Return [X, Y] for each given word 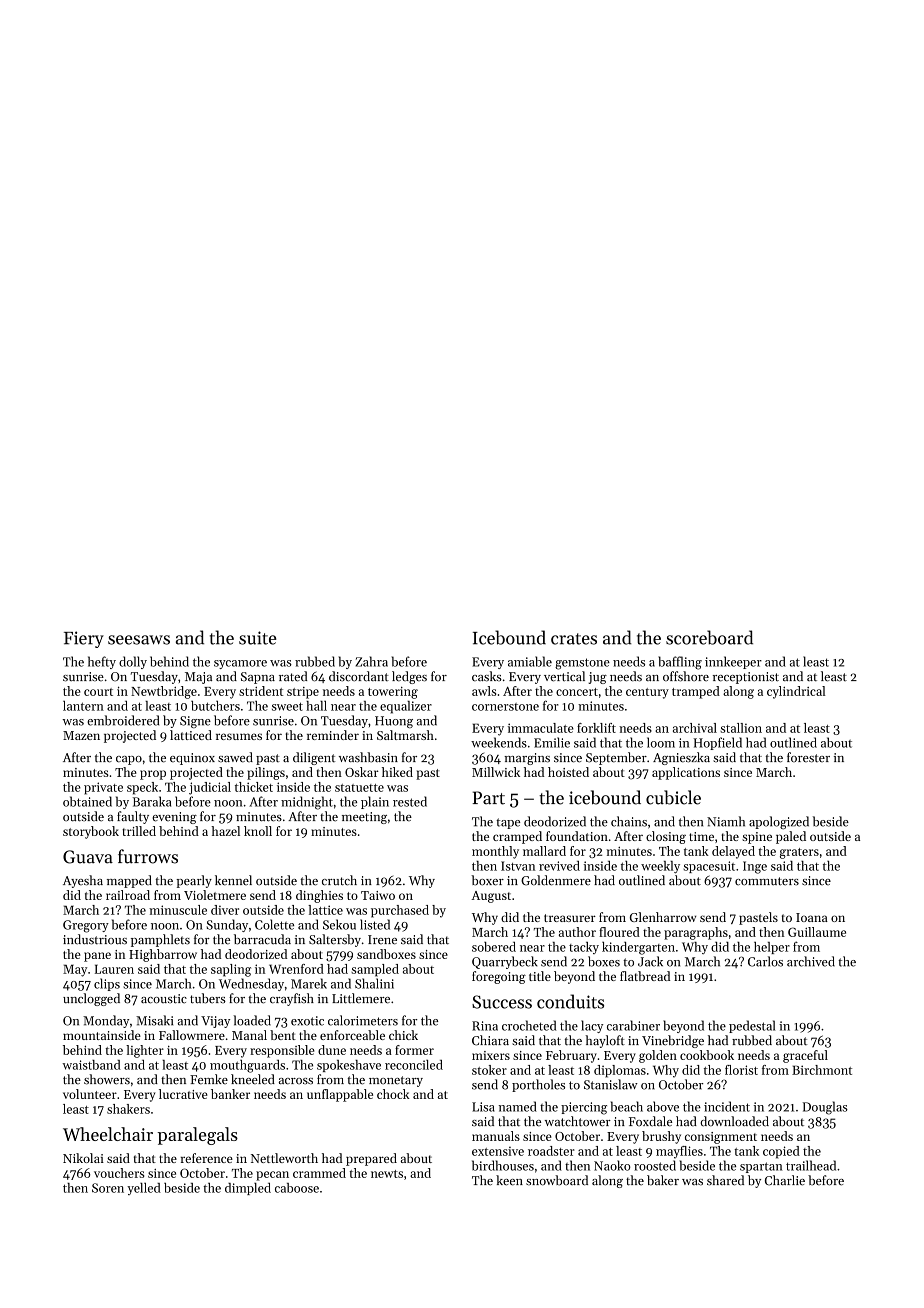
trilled [139, 831]
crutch [339, 880]
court [98, 692]
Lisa [483, 1107]
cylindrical [796, 692]
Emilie [552, 742]
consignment [721, 1138]
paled [791, 837]
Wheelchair [108, 1134]
